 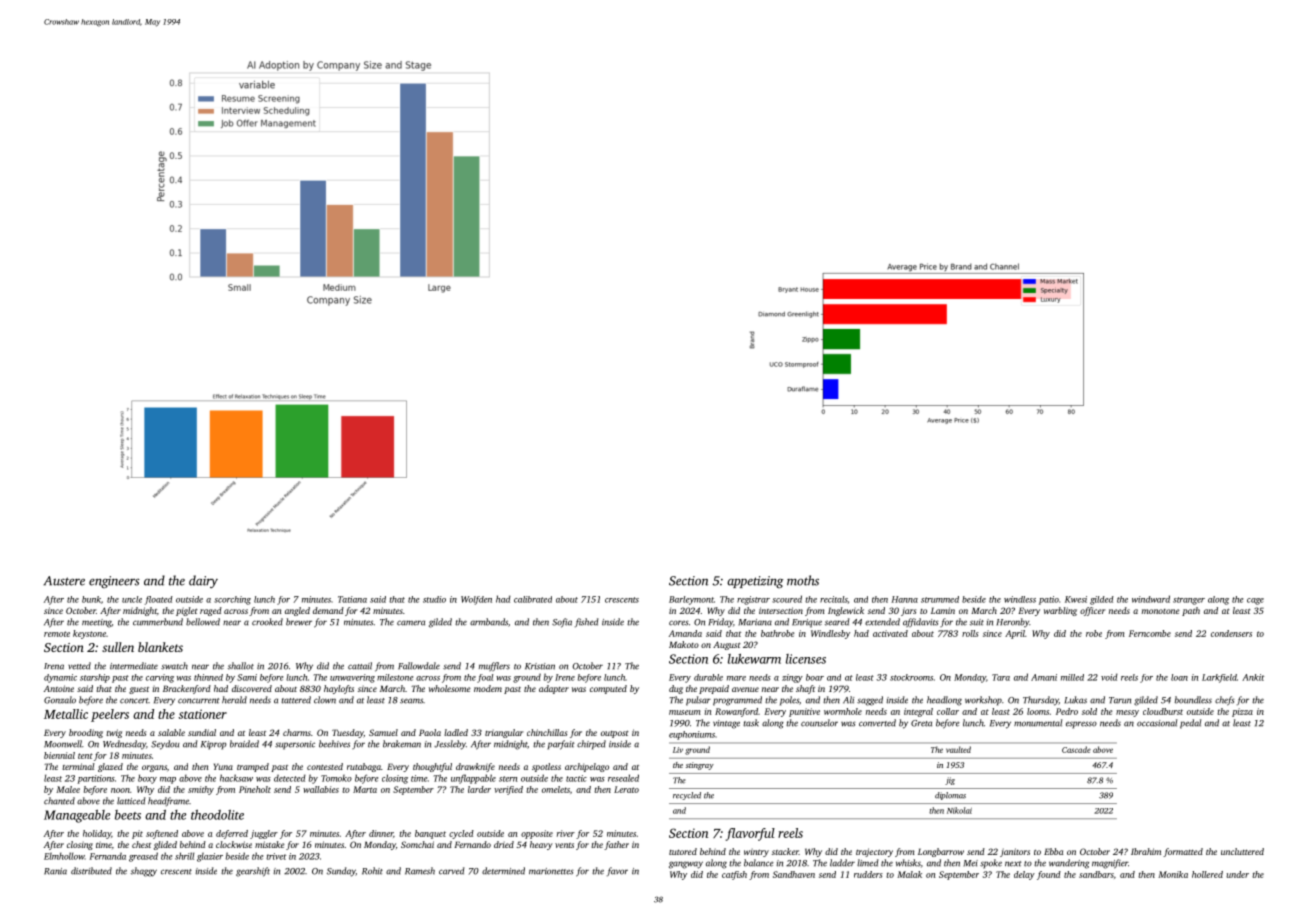 I want to click on vaulted, so click(x=958, y=749).
